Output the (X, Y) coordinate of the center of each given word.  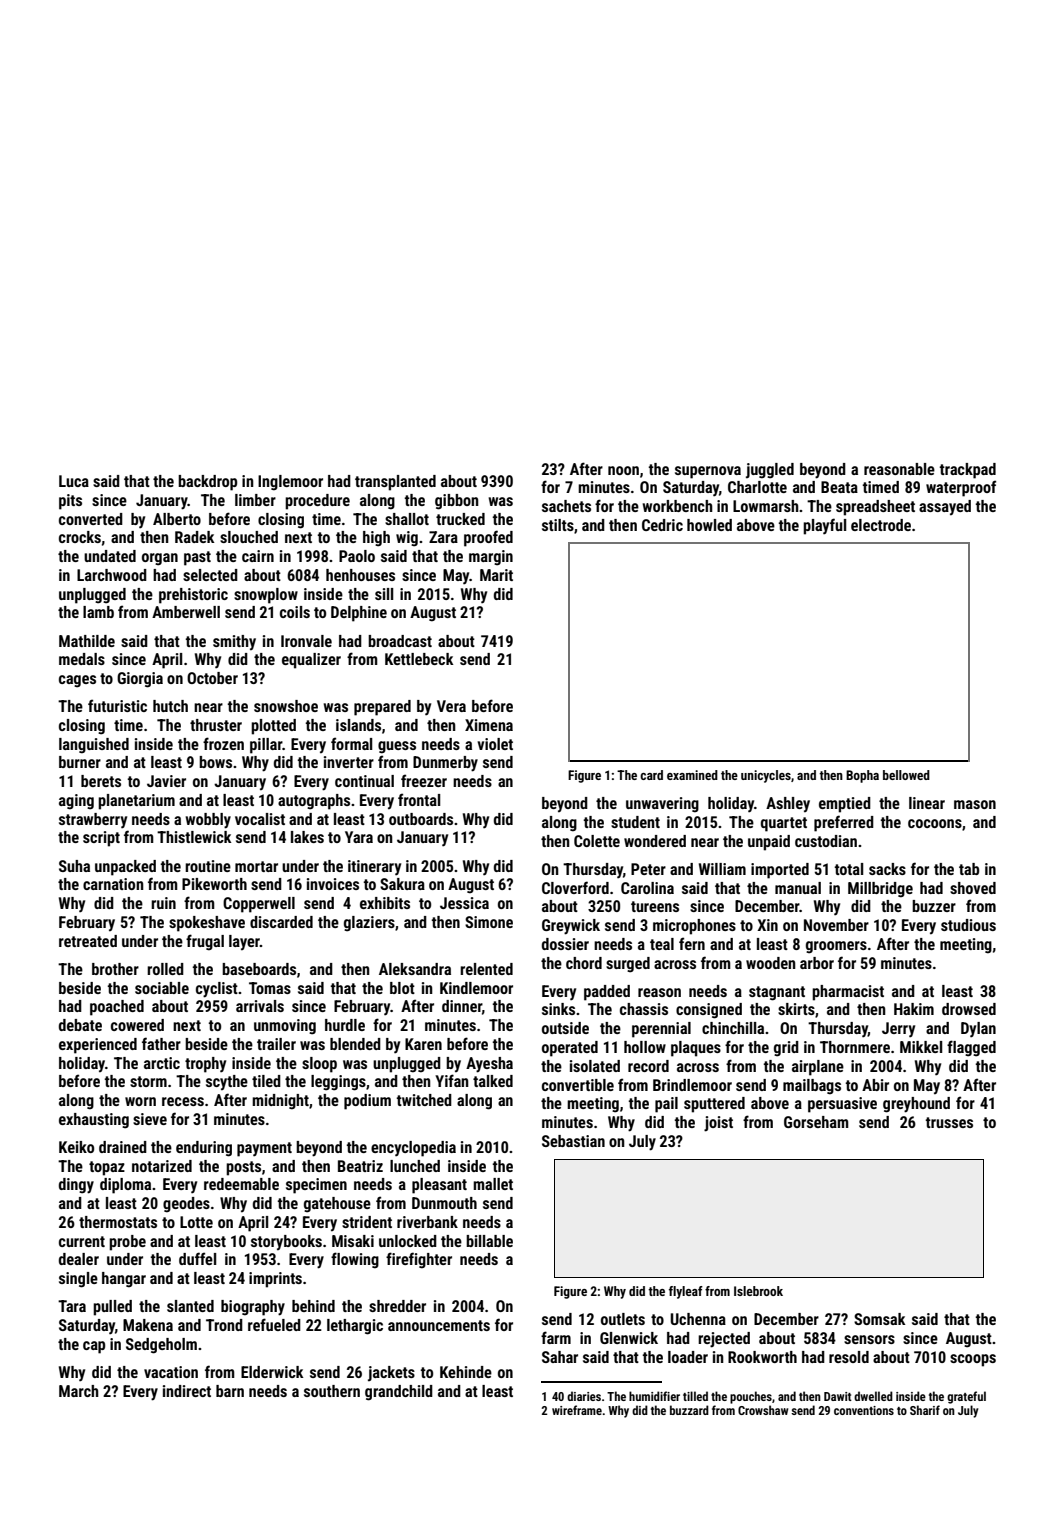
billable (489, 1241)
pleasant (439, 1186)
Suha (74, 866)
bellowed (906, 775)
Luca (74, 481)
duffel (197, 1258)
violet (495, 744)
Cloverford (575, 887)
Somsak (880, 1319)
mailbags (812, 1087)
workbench (677, 506)
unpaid (769, 843)
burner (80, 762)
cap (94, 1347)
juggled (770, 471)
